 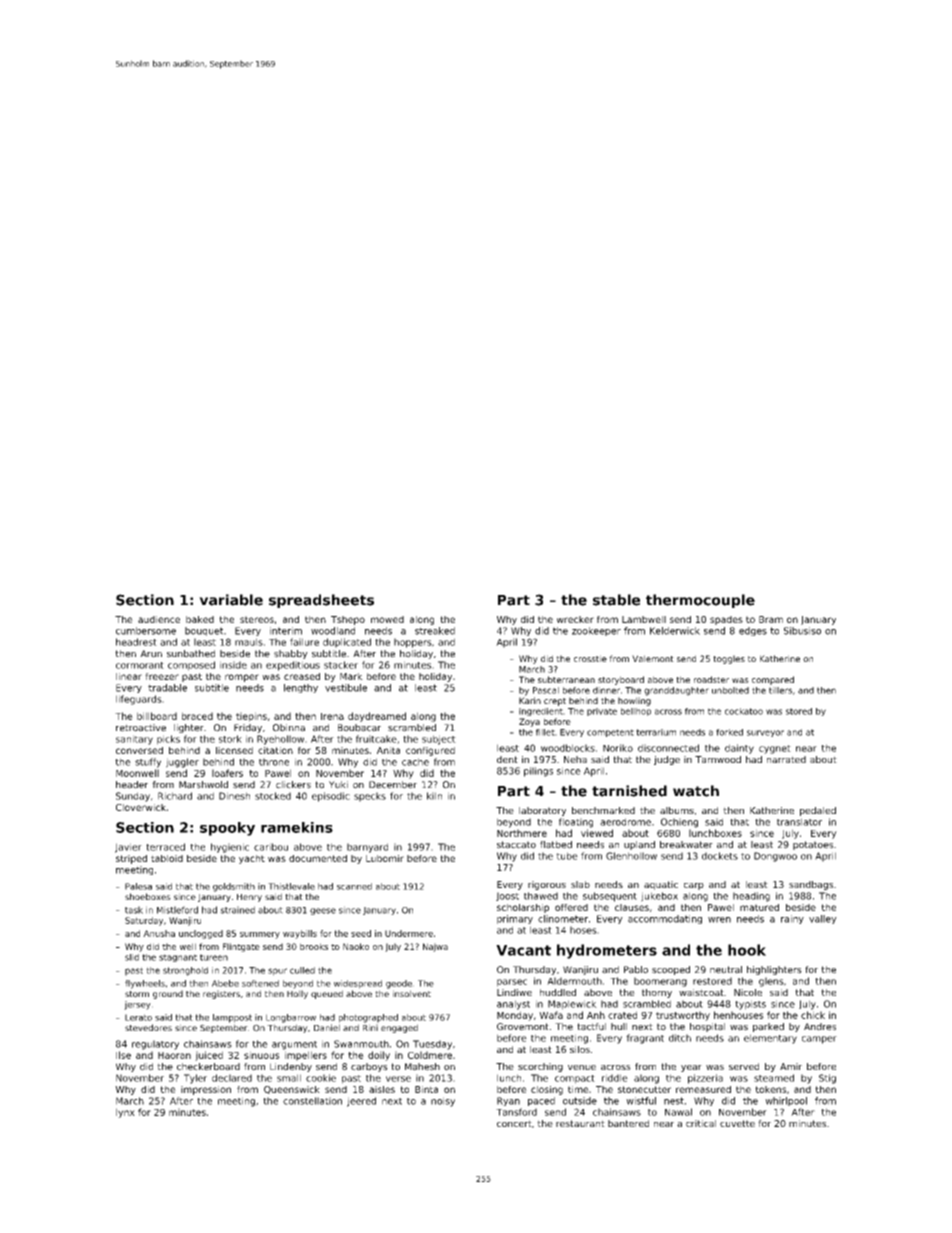 I want to click on wrecker, so click(x=575, y=619).
